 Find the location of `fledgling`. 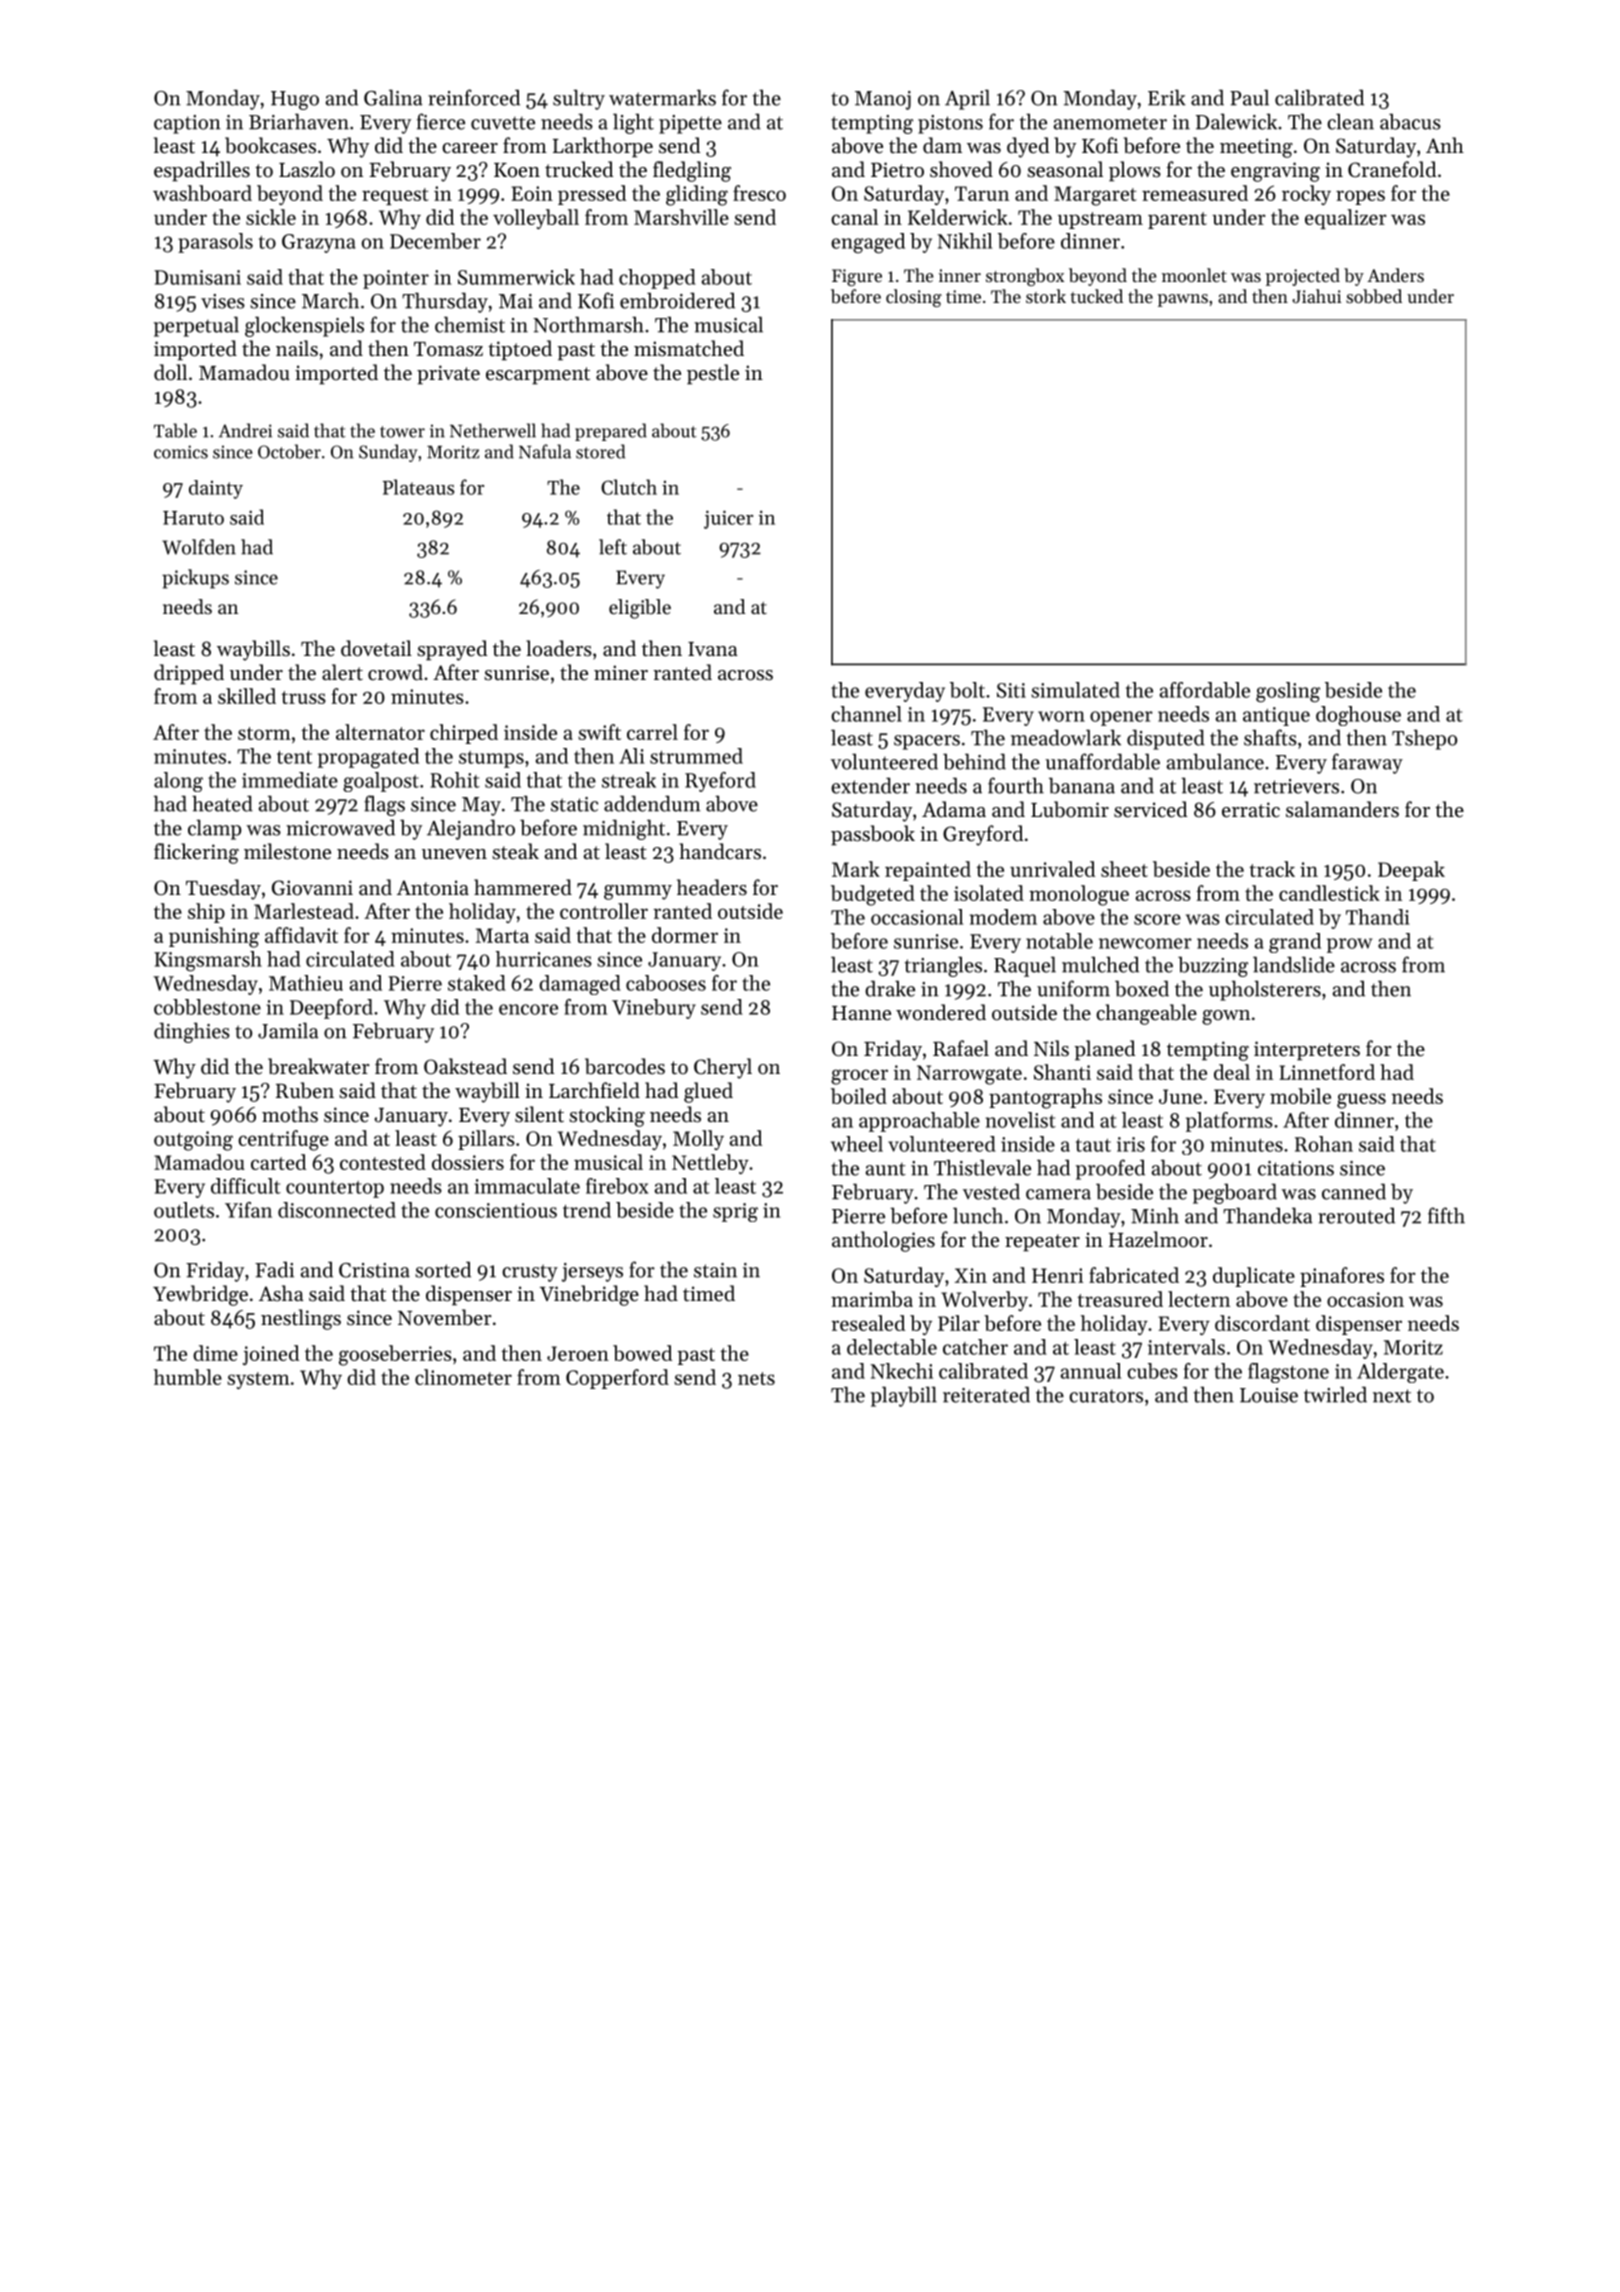

fledgling is located at coordinates (692, 171).
